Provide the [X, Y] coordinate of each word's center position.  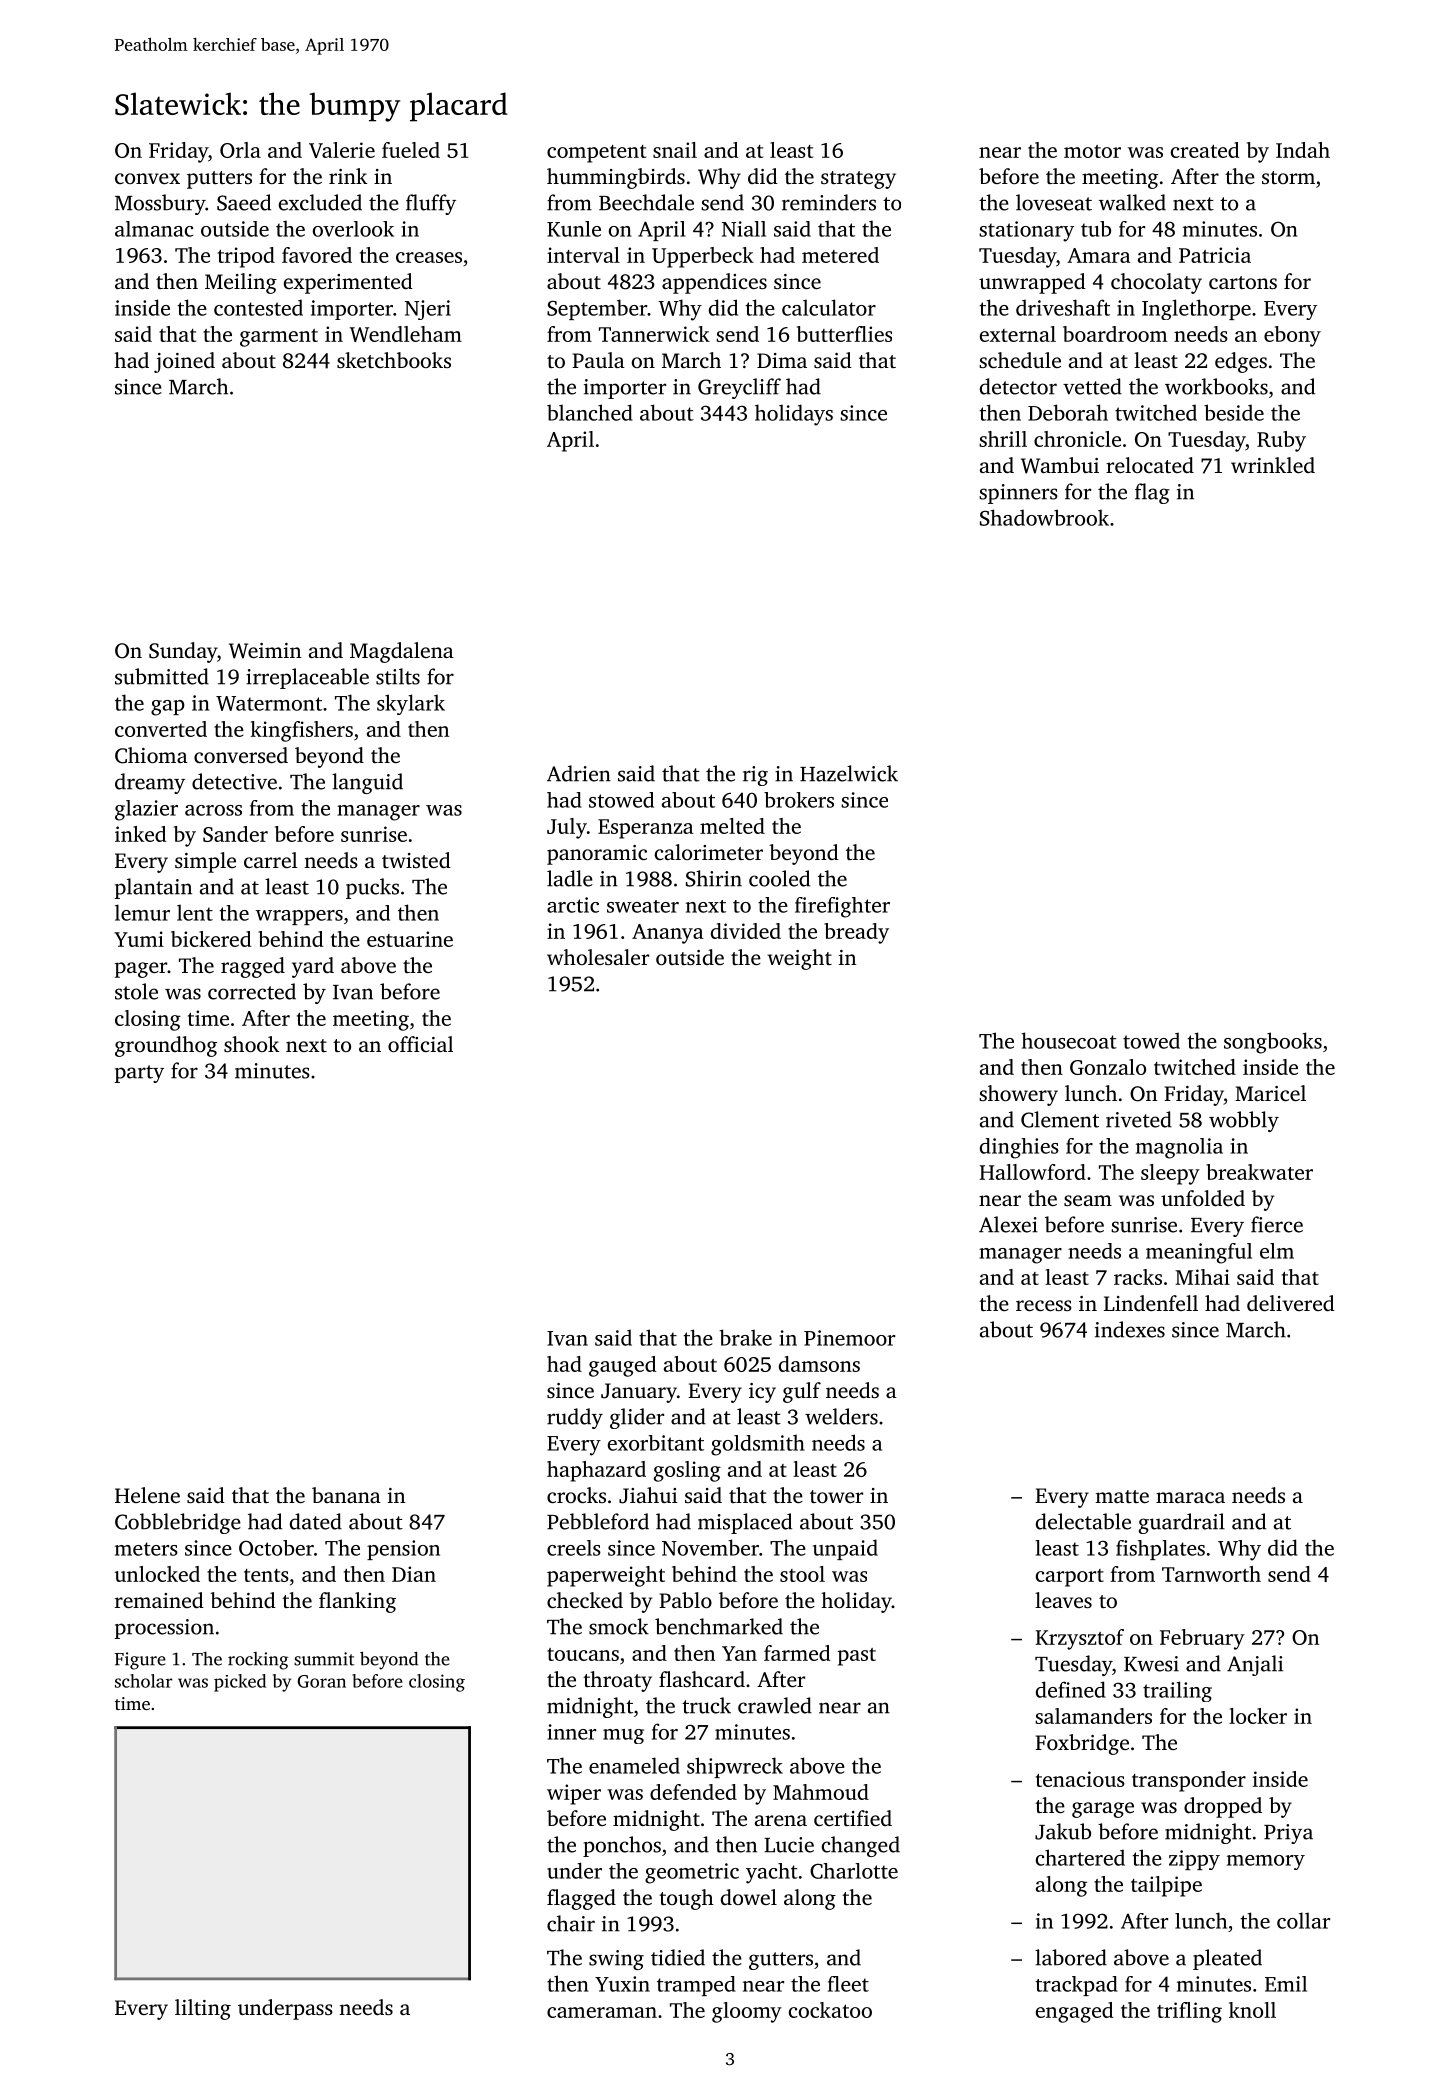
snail [675, 150]
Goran [321, 1681]
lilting [203, 2009]
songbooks [1273, 1043]
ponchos [622, 1846]
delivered [1291, 1303]
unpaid [845, 1549]
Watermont [269, 703]
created [1205, 150]
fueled [411, 150]
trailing [1177, 1691]
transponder [1189, 1781]
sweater [643, 906]
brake [745, 1337]
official [420, 1044]
